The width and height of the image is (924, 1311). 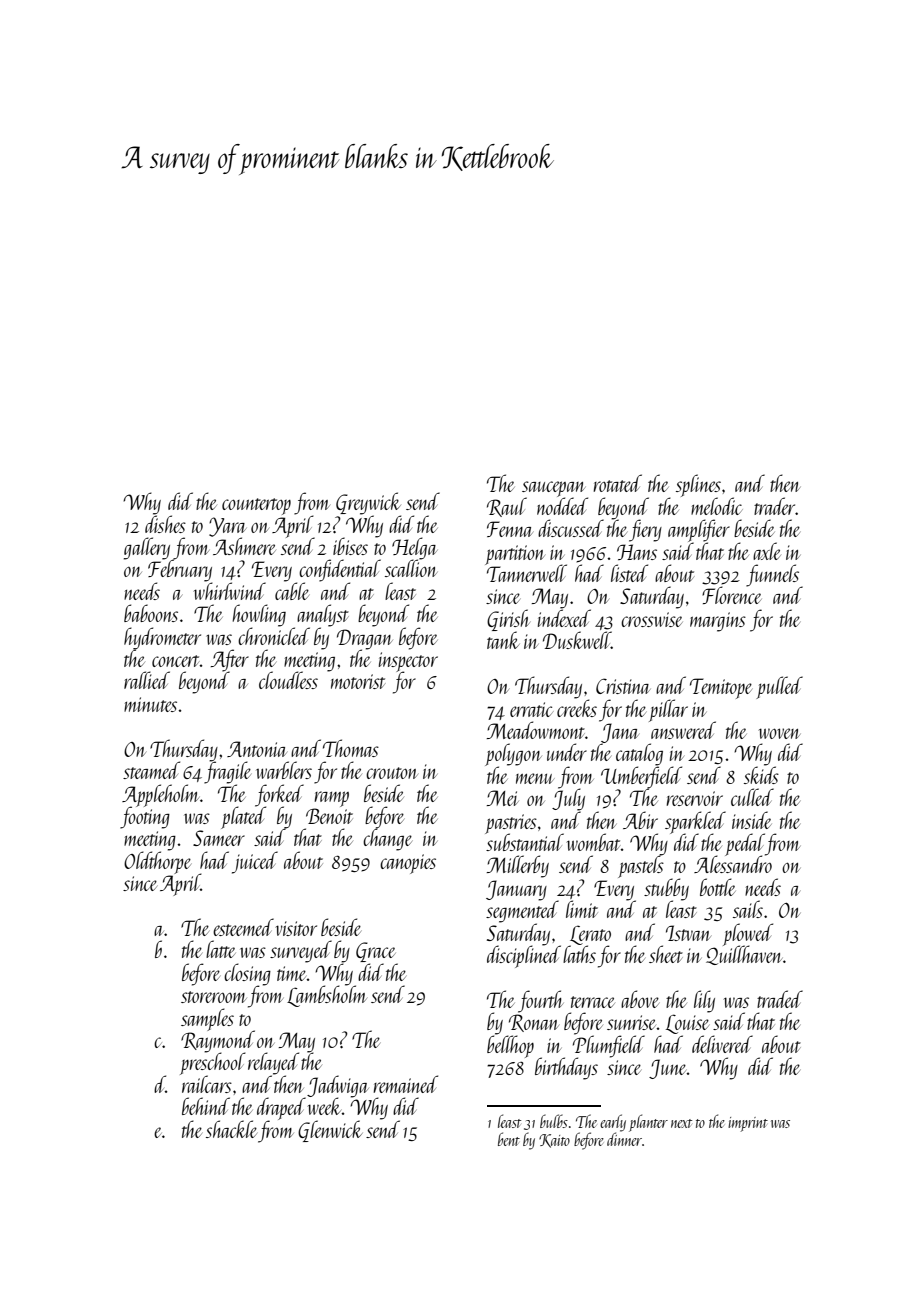 I want to click on Antonia, so click(x=257, y=749).
